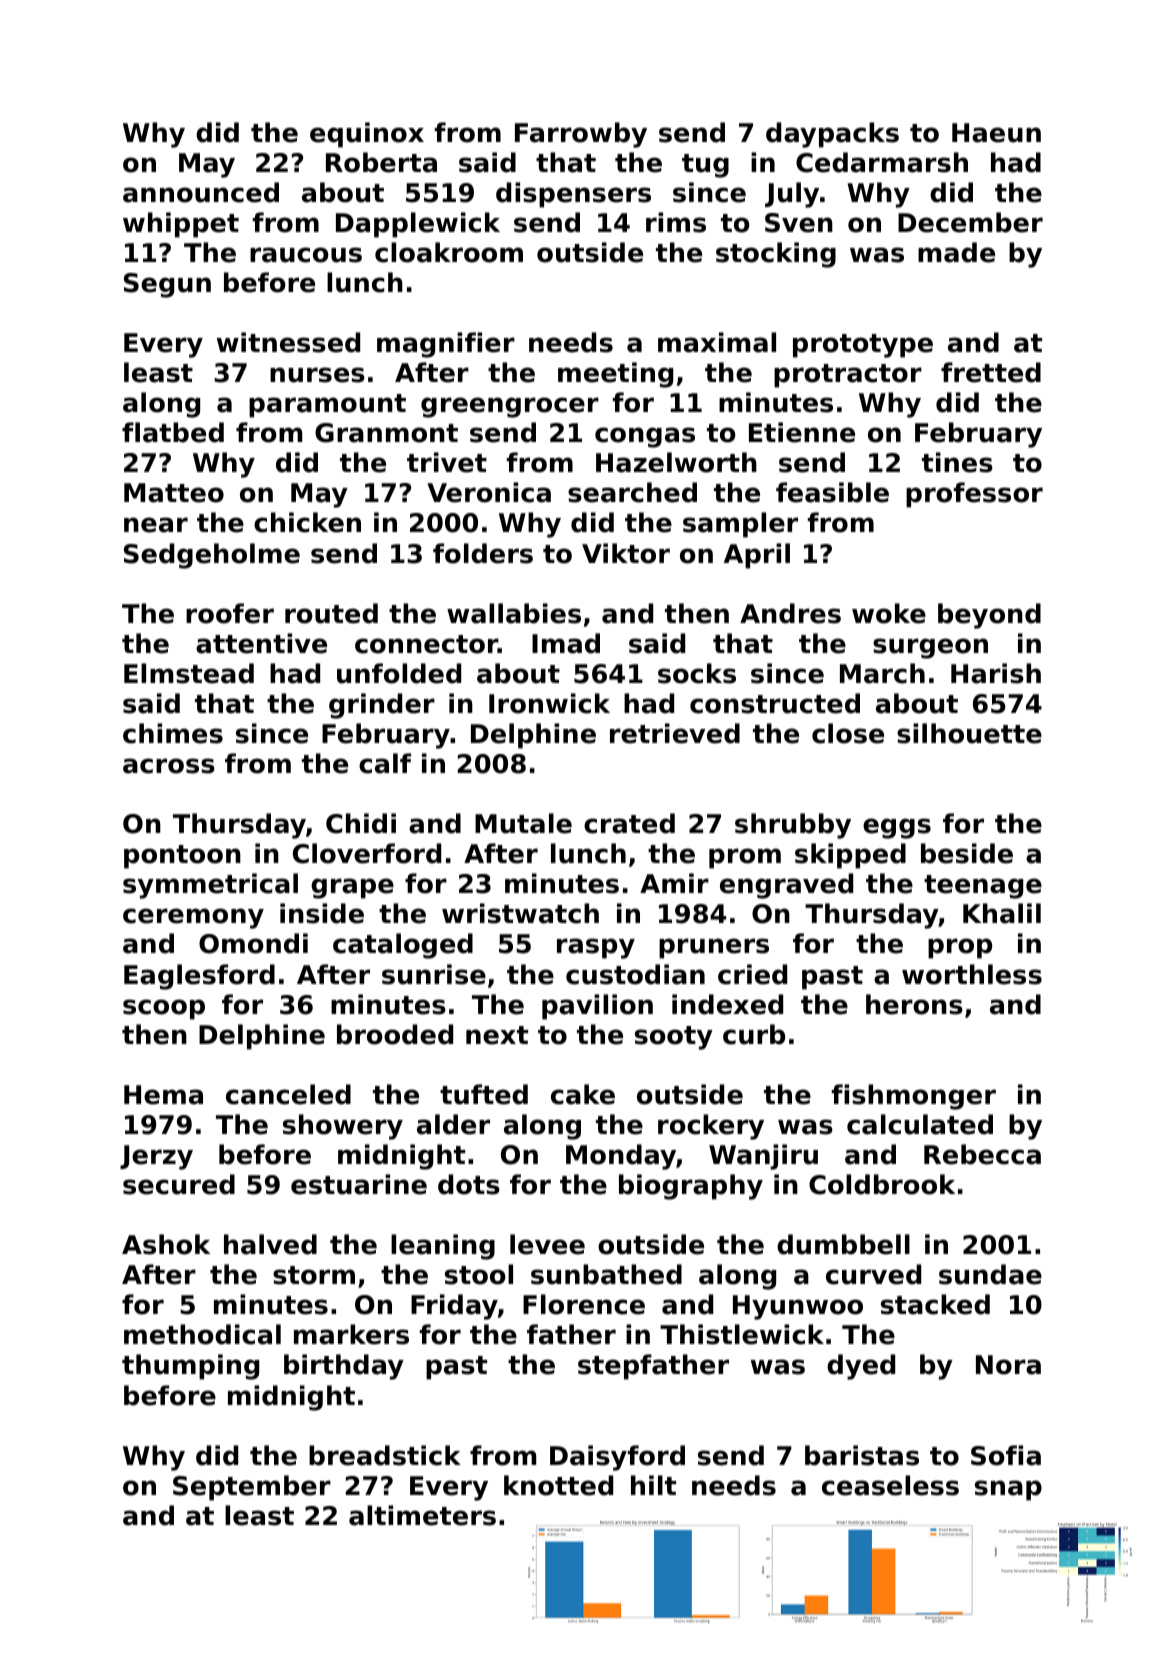  What do you see at coordinates (989, 616) in the screenshot?
I see `beyond` at bounding box center [989, 616].
